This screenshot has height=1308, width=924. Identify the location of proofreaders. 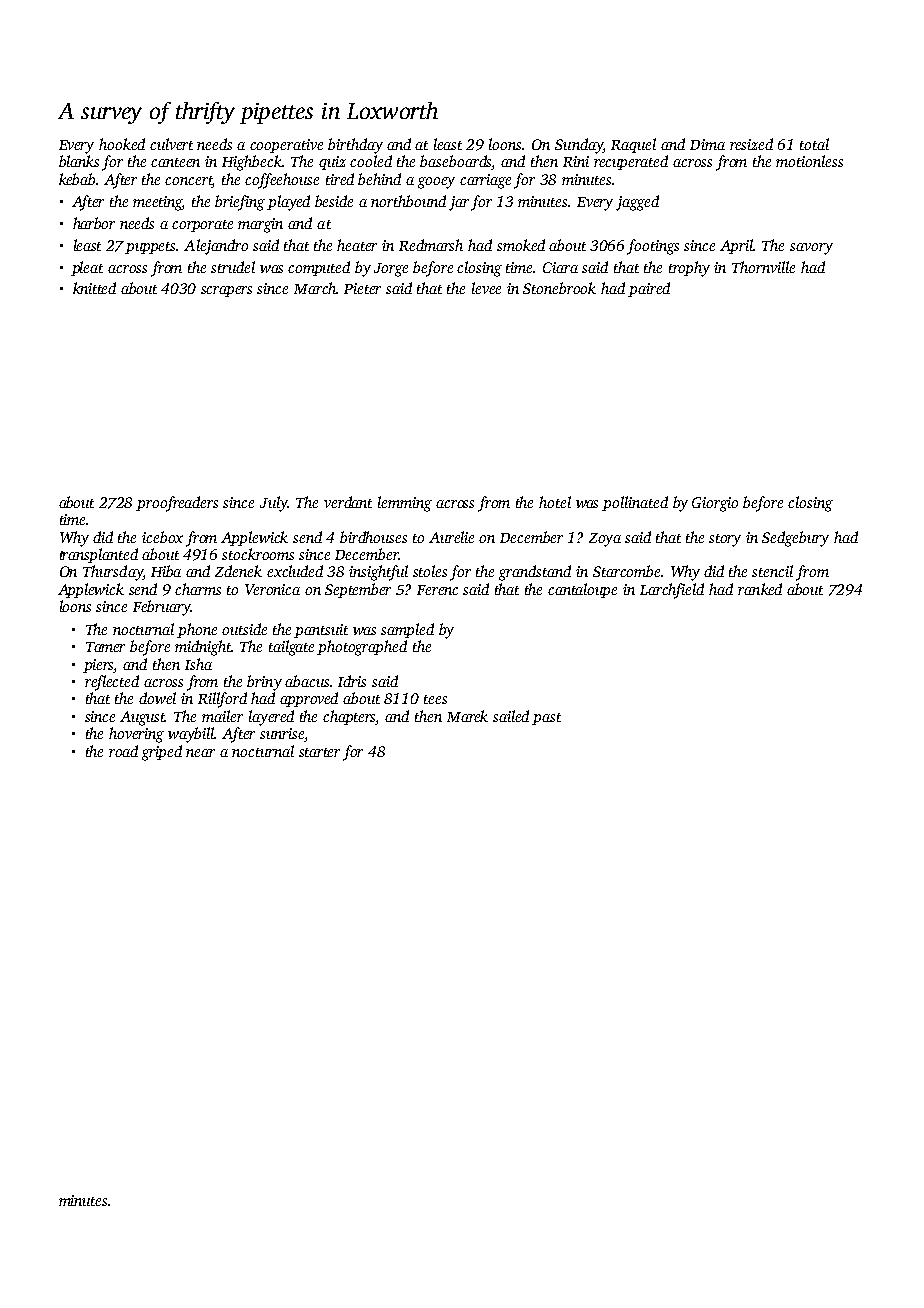
(177, 504).
